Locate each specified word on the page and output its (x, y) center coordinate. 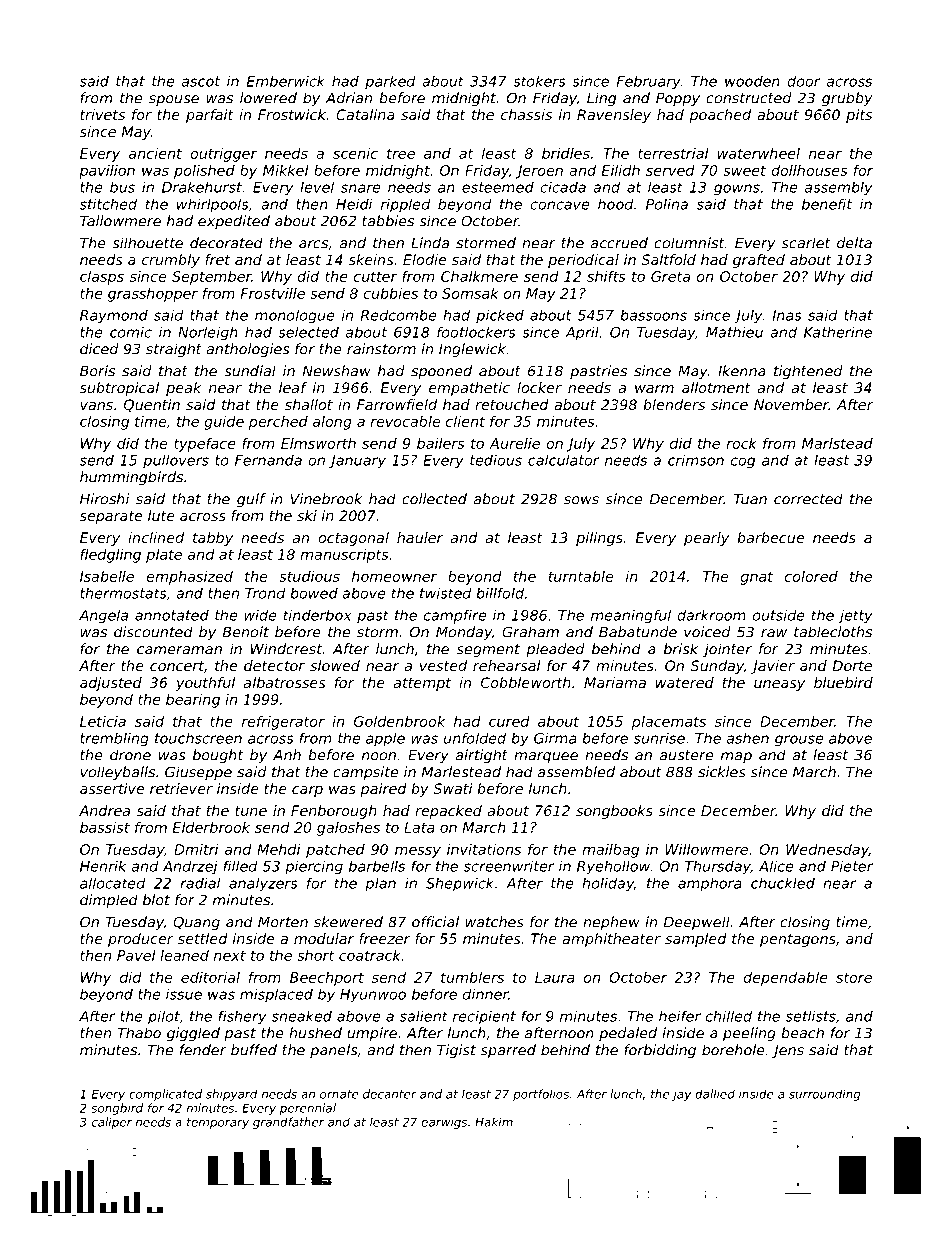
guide (224, 423)
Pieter (852, 866)
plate (164, 556)
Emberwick (286, 81)
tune (251, 811)
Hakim (494, 1122)
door (803, 81)
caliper (112, 1123)
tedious (496, 460)
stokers (539, 81)
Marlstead (837, 443)
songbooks (614, 812)
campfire (455, 617)
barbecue (770, 537)
